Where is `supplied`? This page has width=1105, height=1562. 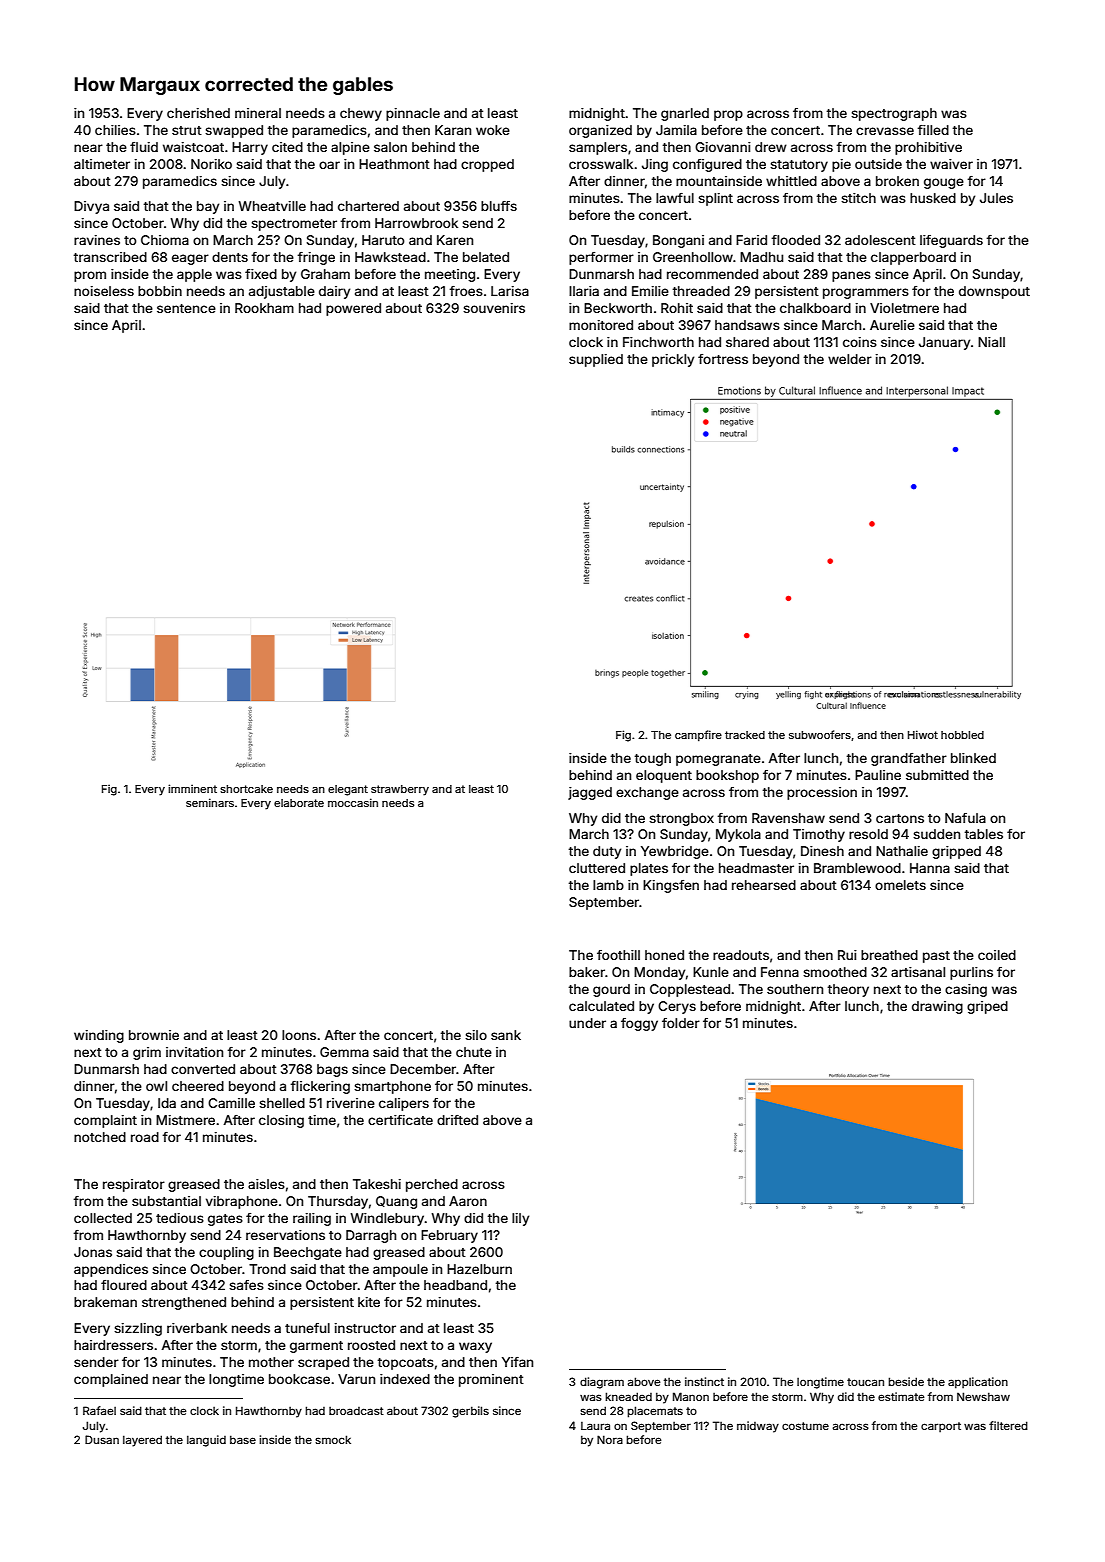
supplied is located at coordinates (596, 360).
